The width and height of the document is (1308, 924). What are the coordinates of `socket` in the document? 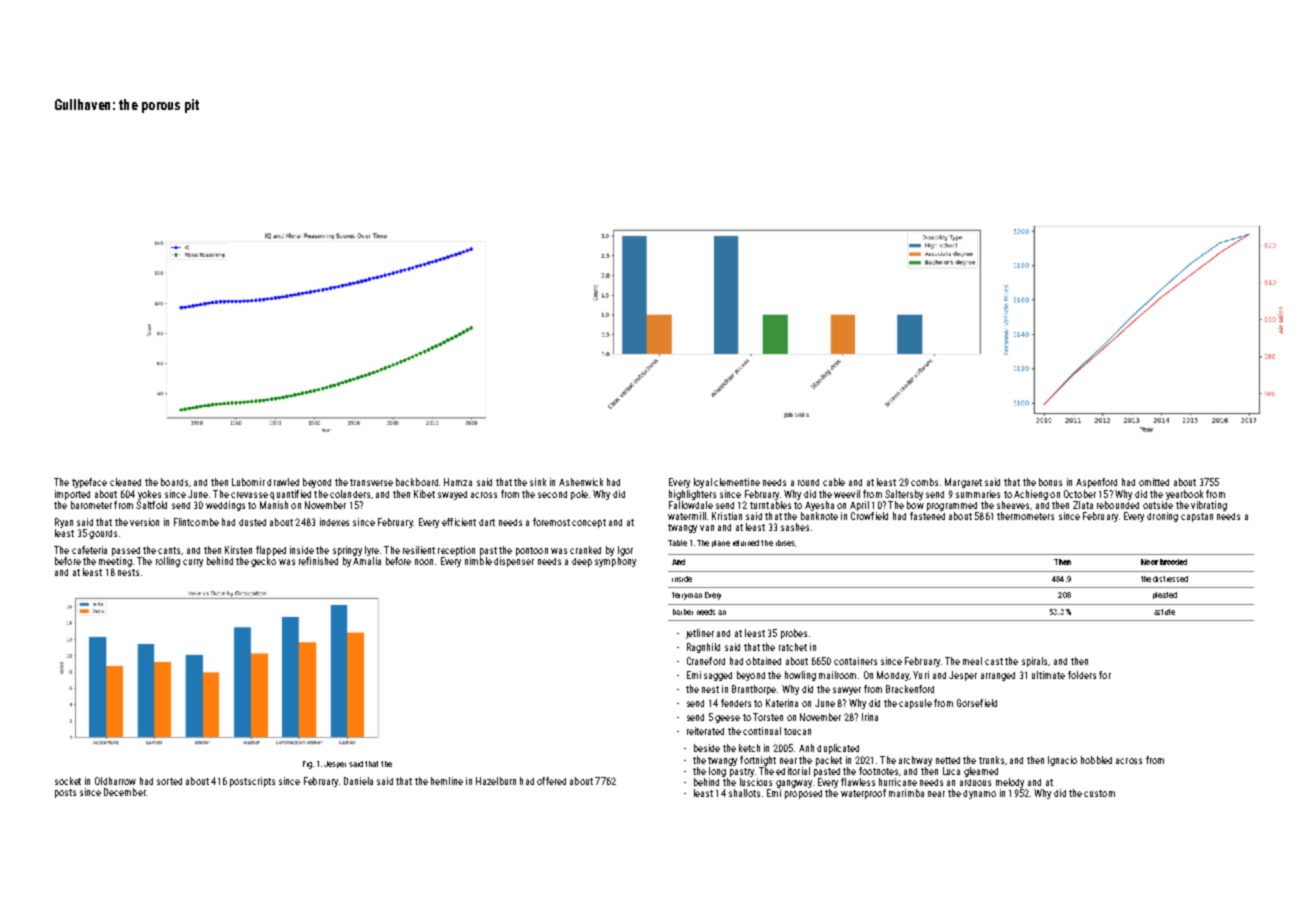 It's located at (68, 781).
